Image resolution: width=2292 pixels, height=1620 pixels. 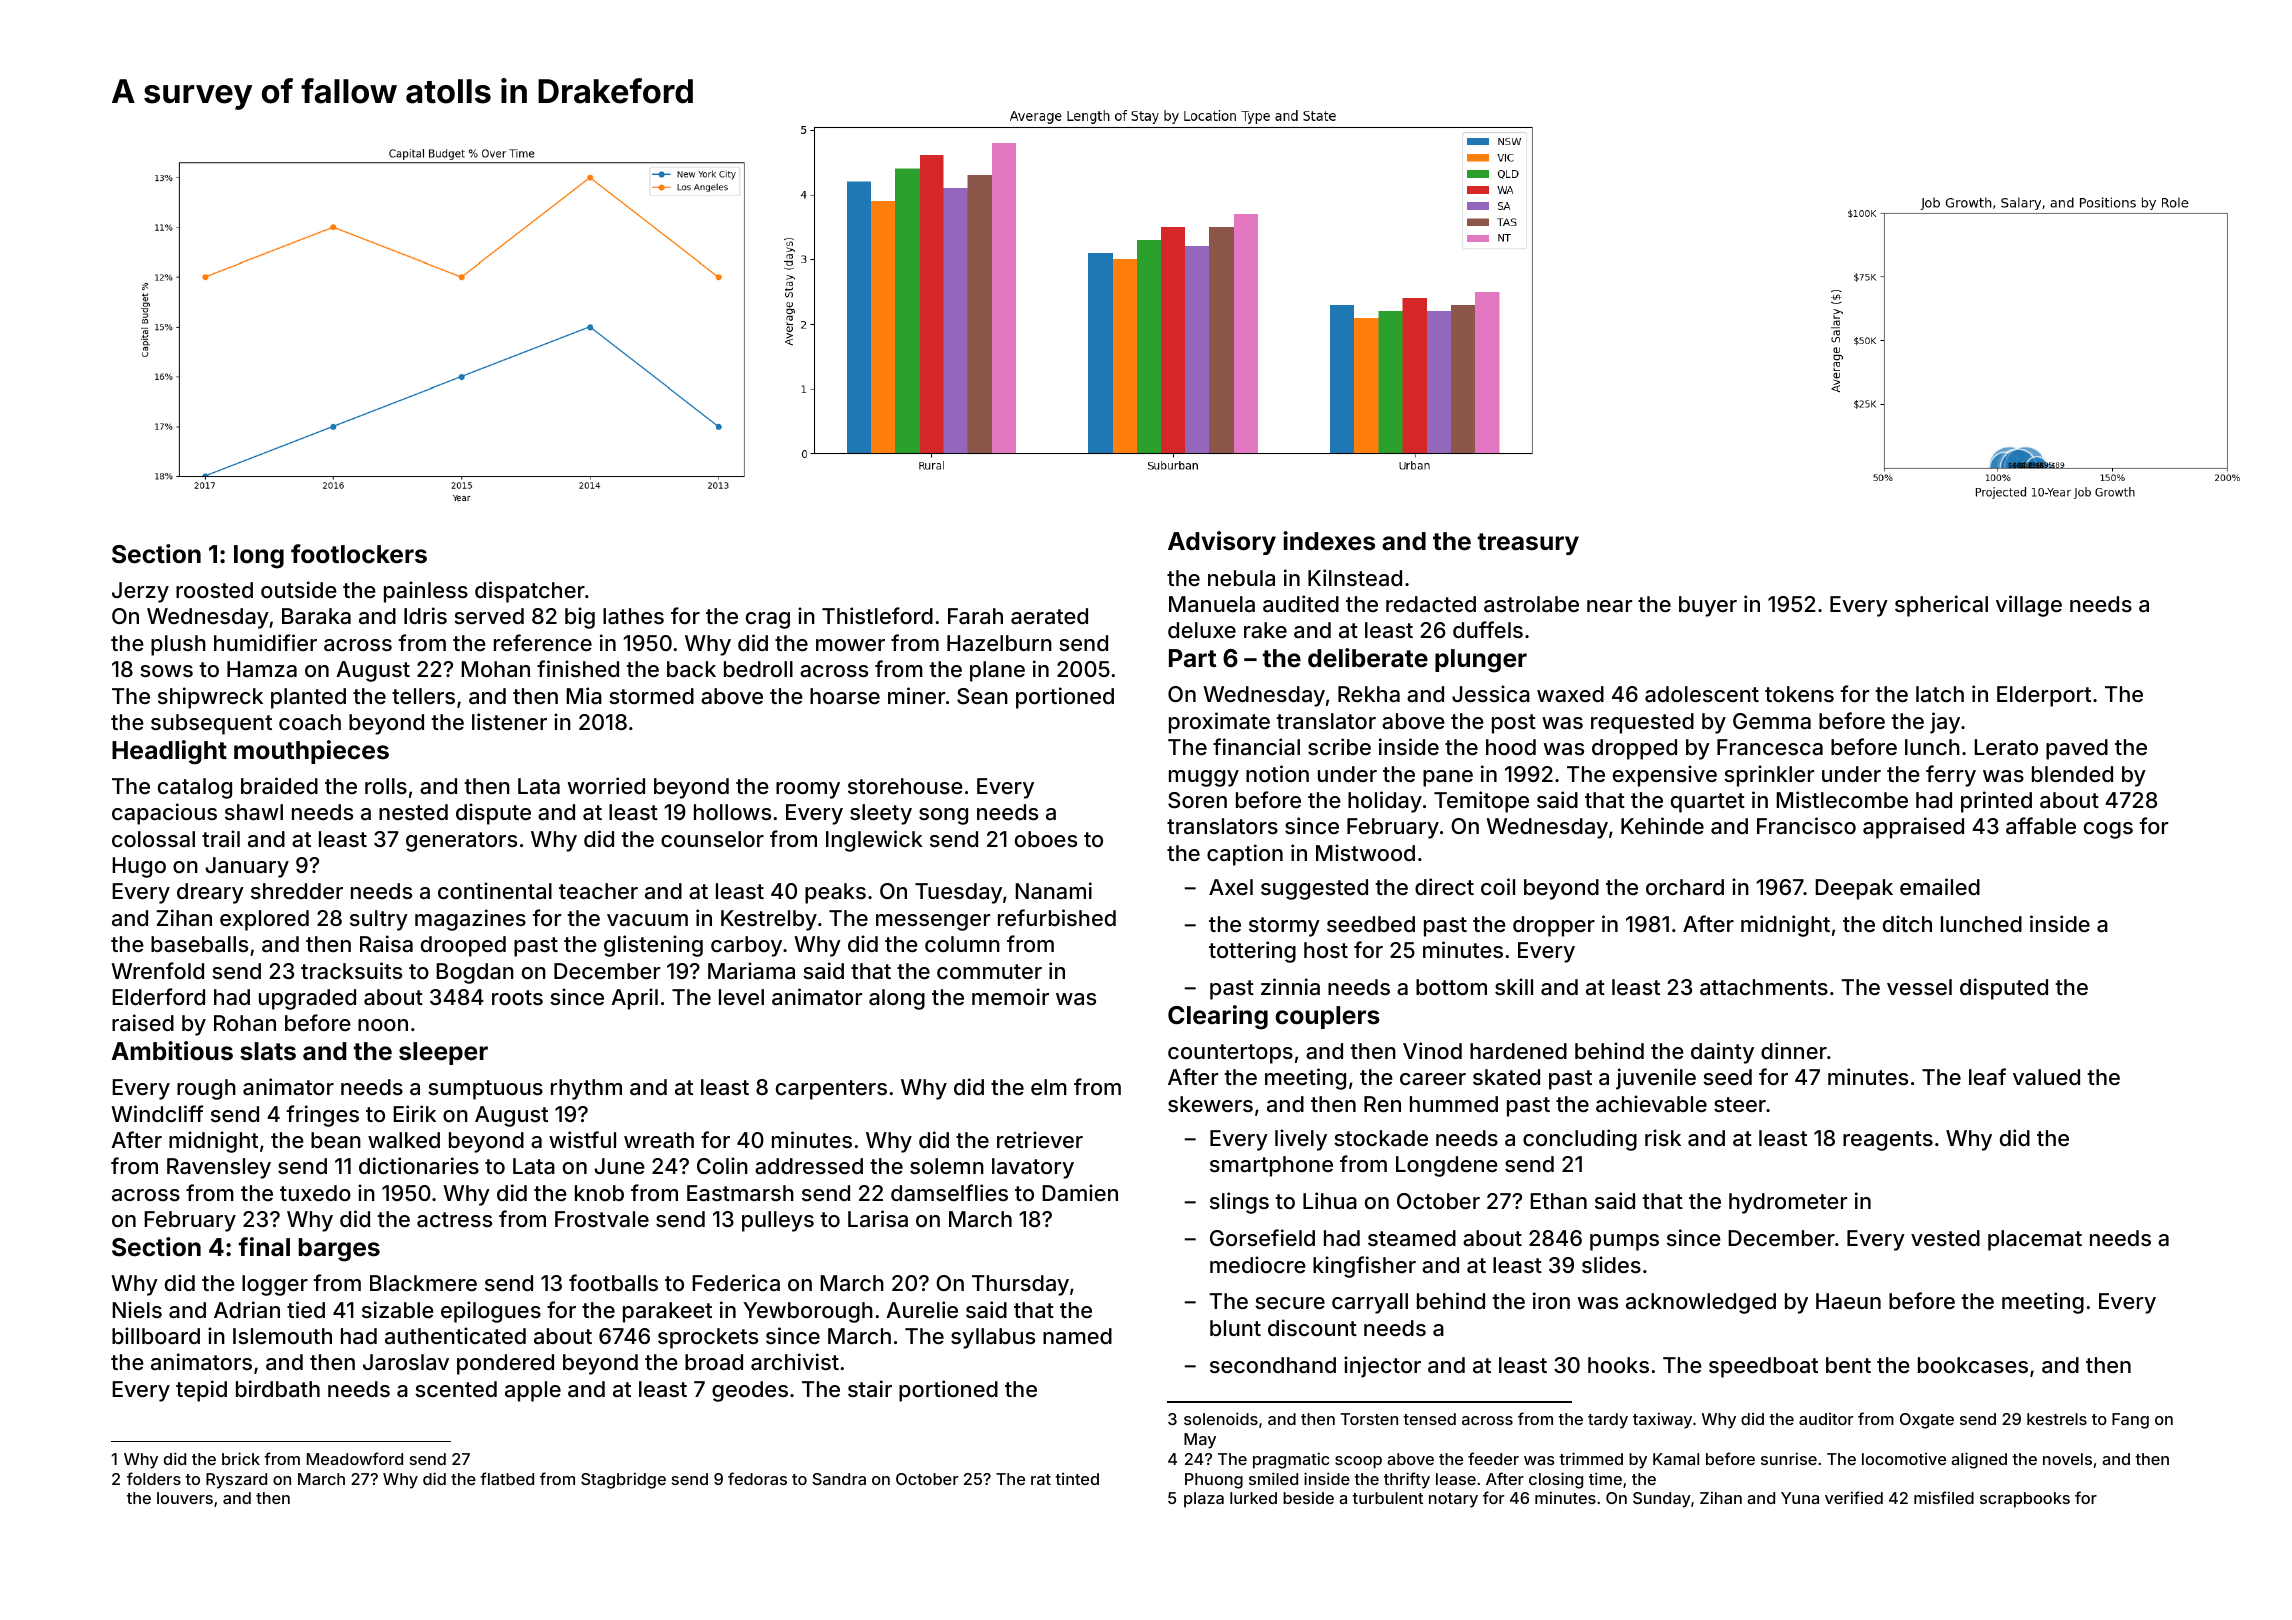 I want to click on louvers, so click(x=185, y=1498).
